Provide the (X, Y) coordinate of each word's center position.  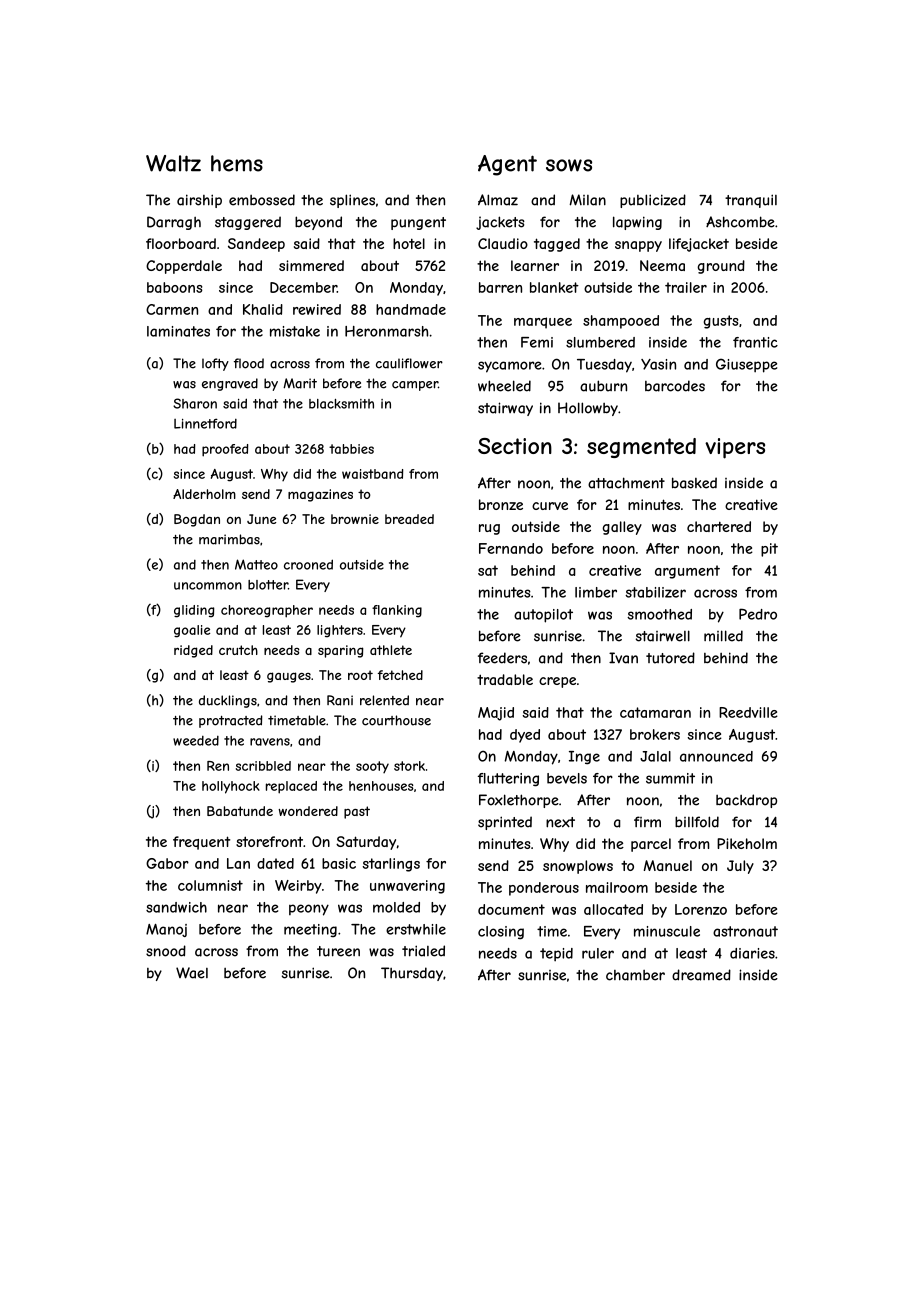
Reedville (748, 712)
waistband (372, 474)
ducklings (228, 701)
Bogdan (197, 520)
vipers (735, 448)
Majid (496, 714)
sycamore (509, 367)
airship (199, 201)
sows (569, 165)
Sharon (195, 403)
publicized (653, 201)
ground (721, 267)
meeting (310, 930)
